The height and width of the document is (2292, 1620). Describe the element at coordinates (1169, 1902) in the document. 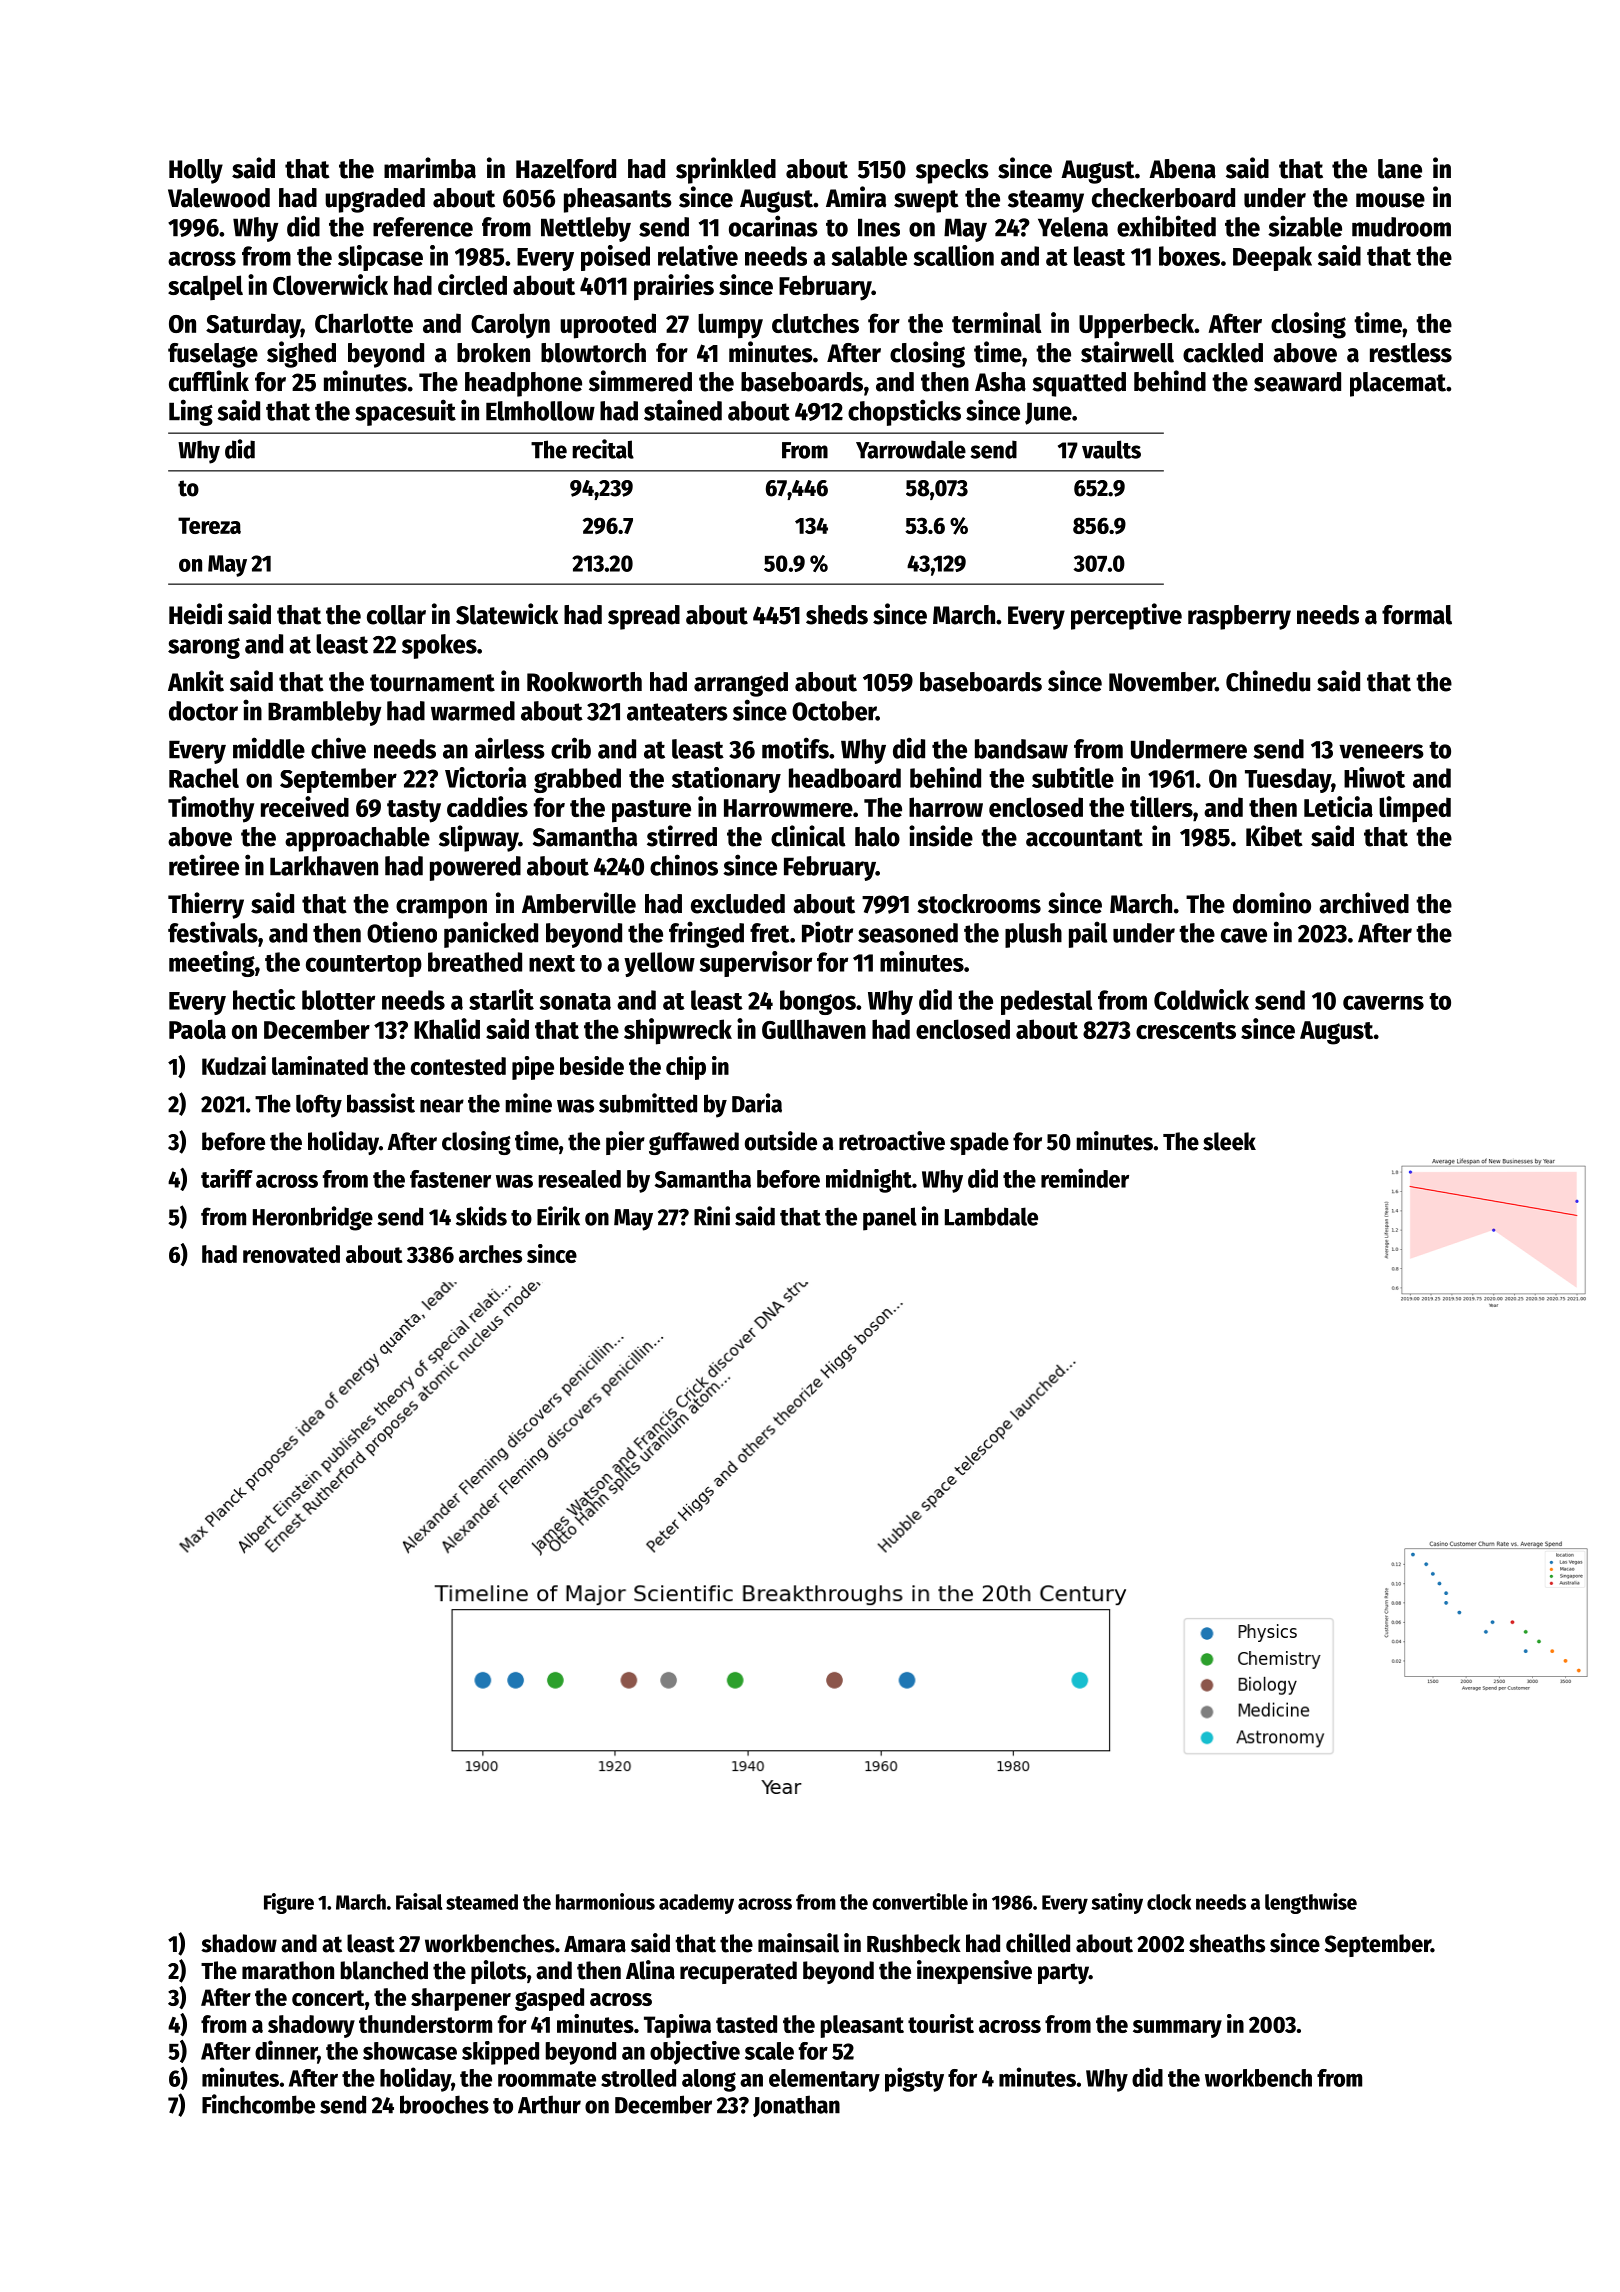

I see `clock` at that location.
